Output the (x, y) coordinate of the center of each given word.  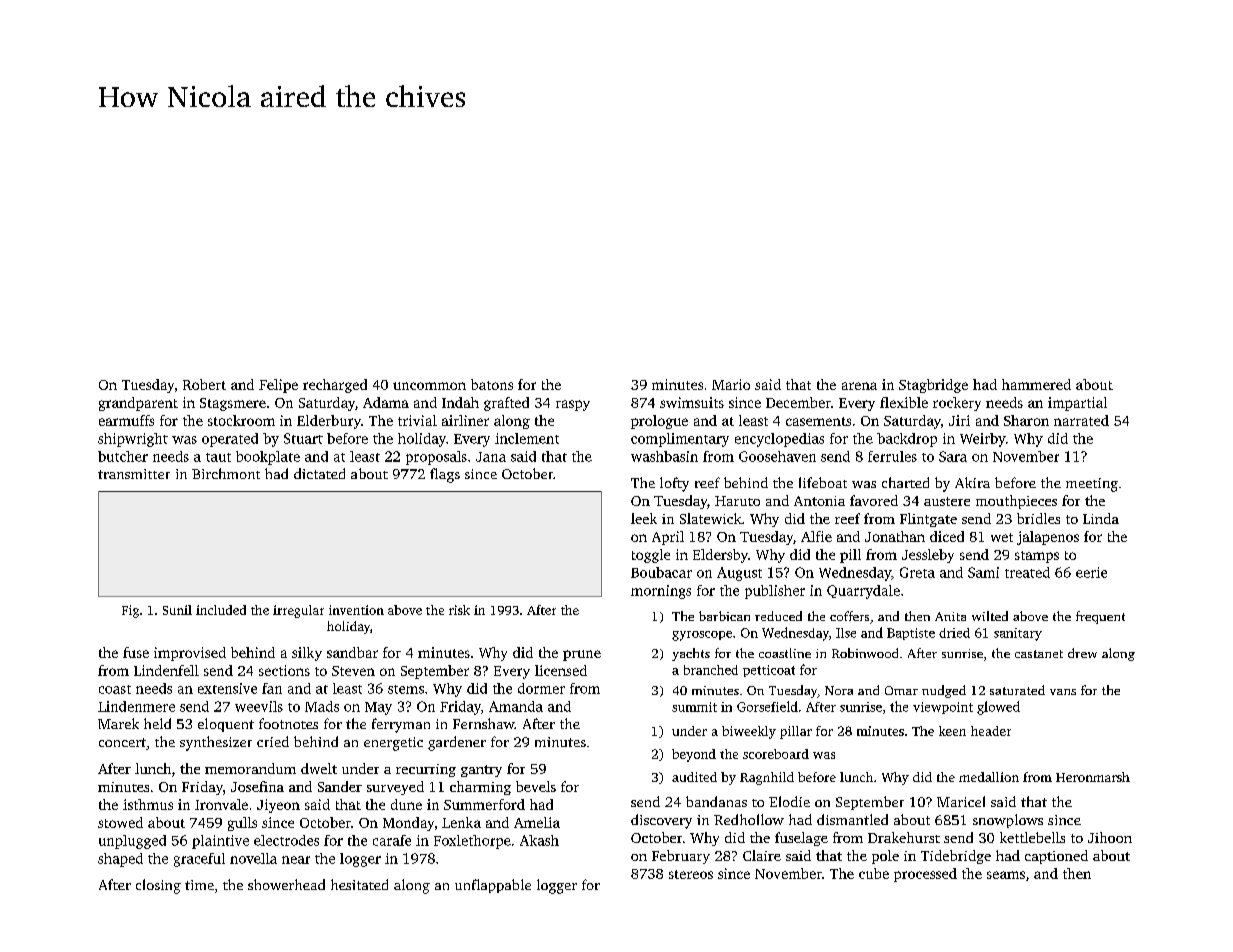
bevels (536, 786)
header (991, 731)
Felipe (278, 386)
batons (492, 384)
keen (952, 731)
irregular (298, 611)
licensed (561, 670)
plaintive (220, 842)
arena (859, 386)
